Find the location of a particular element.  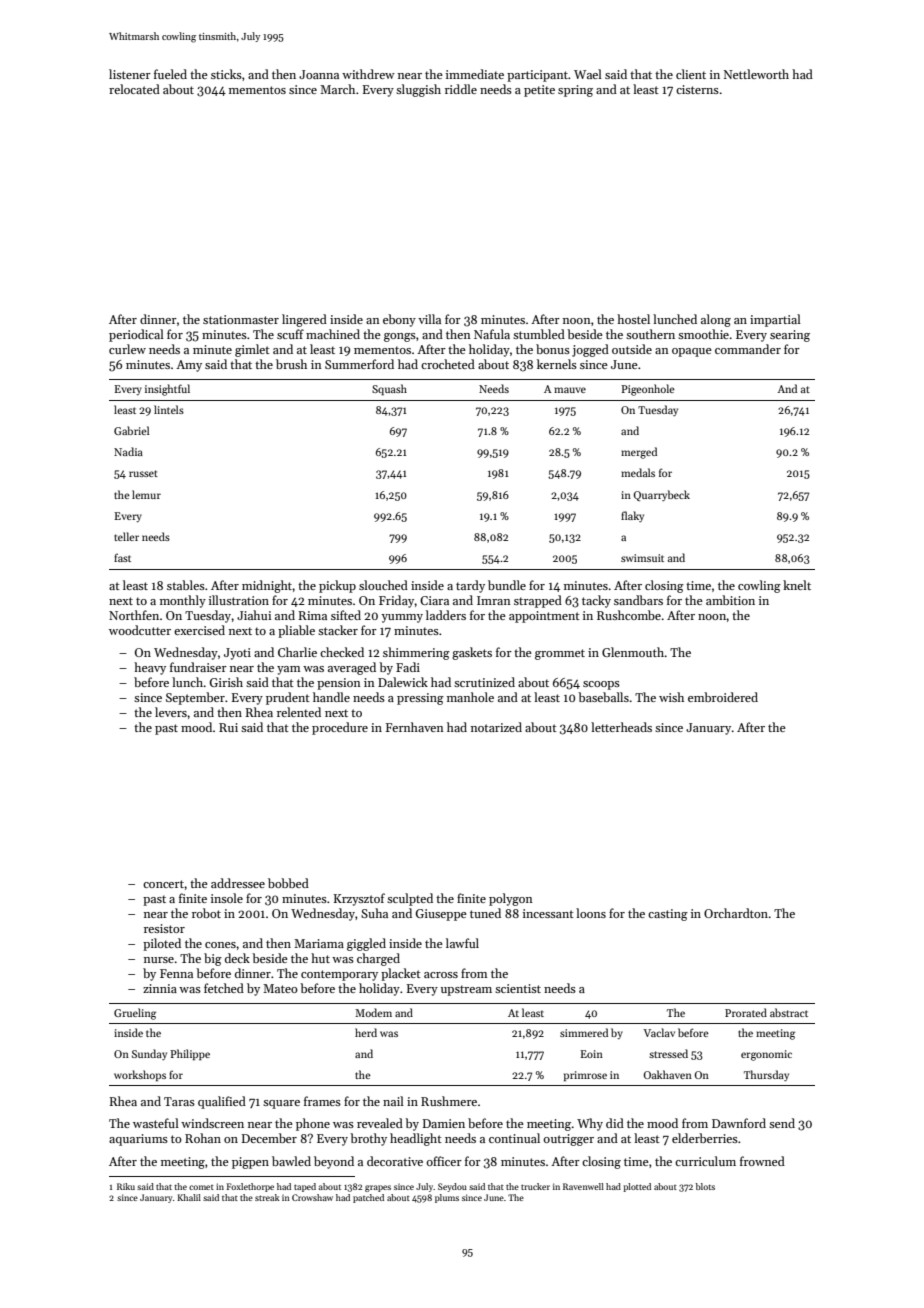

Fernhaven is located at coordinates (415, 727).
